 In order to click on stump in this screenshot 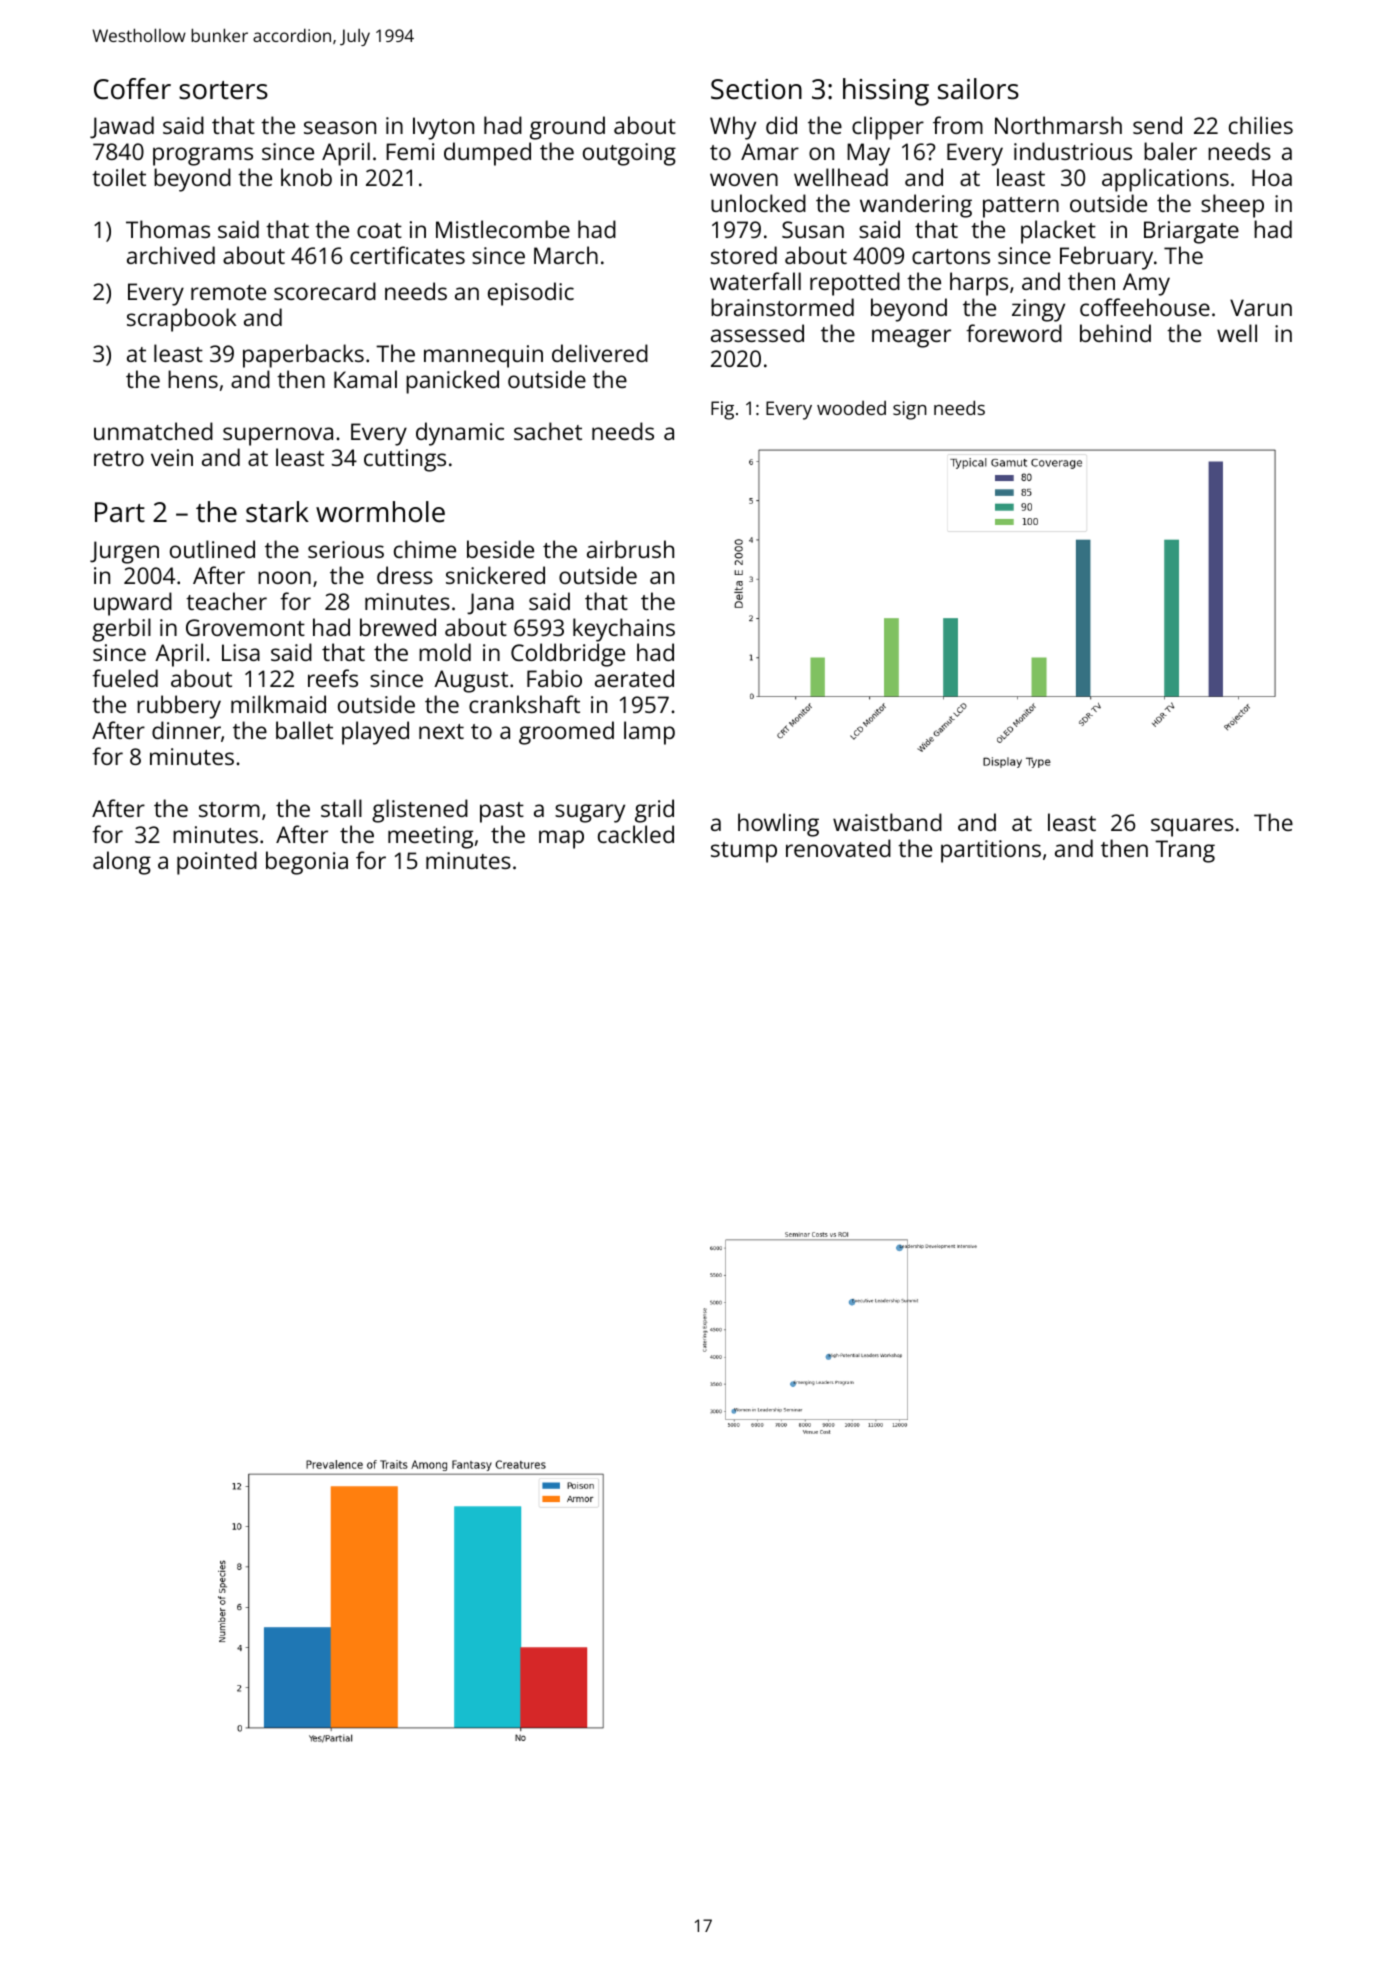, I will do `click(744, 852)`.
